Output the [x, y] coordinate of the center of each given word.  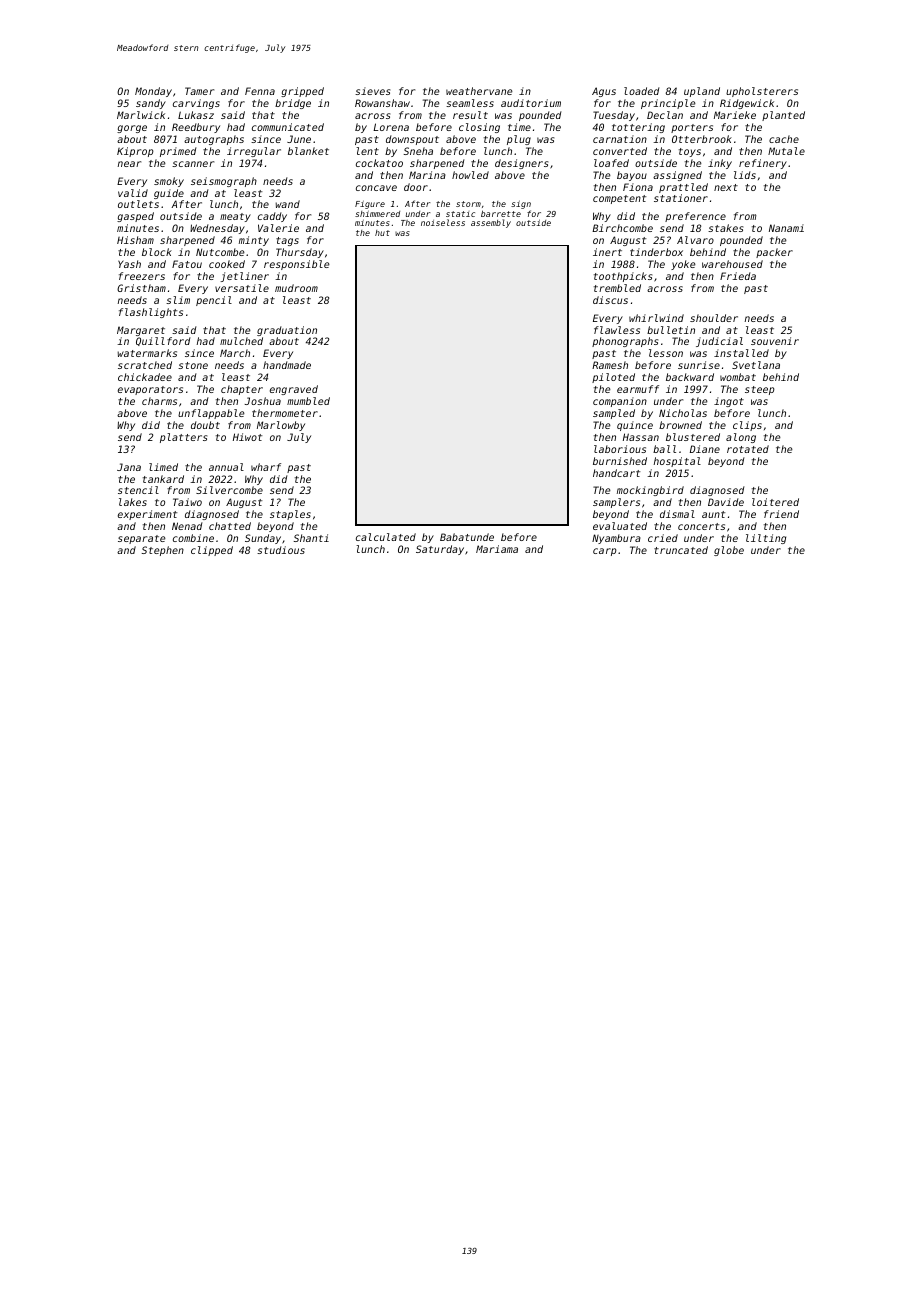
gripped [302, 92]
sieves [372, 91]
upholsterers [762, 92]
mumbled [308, 401]
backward [690, 377]
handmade [287, 365]
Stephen [163, 551]
